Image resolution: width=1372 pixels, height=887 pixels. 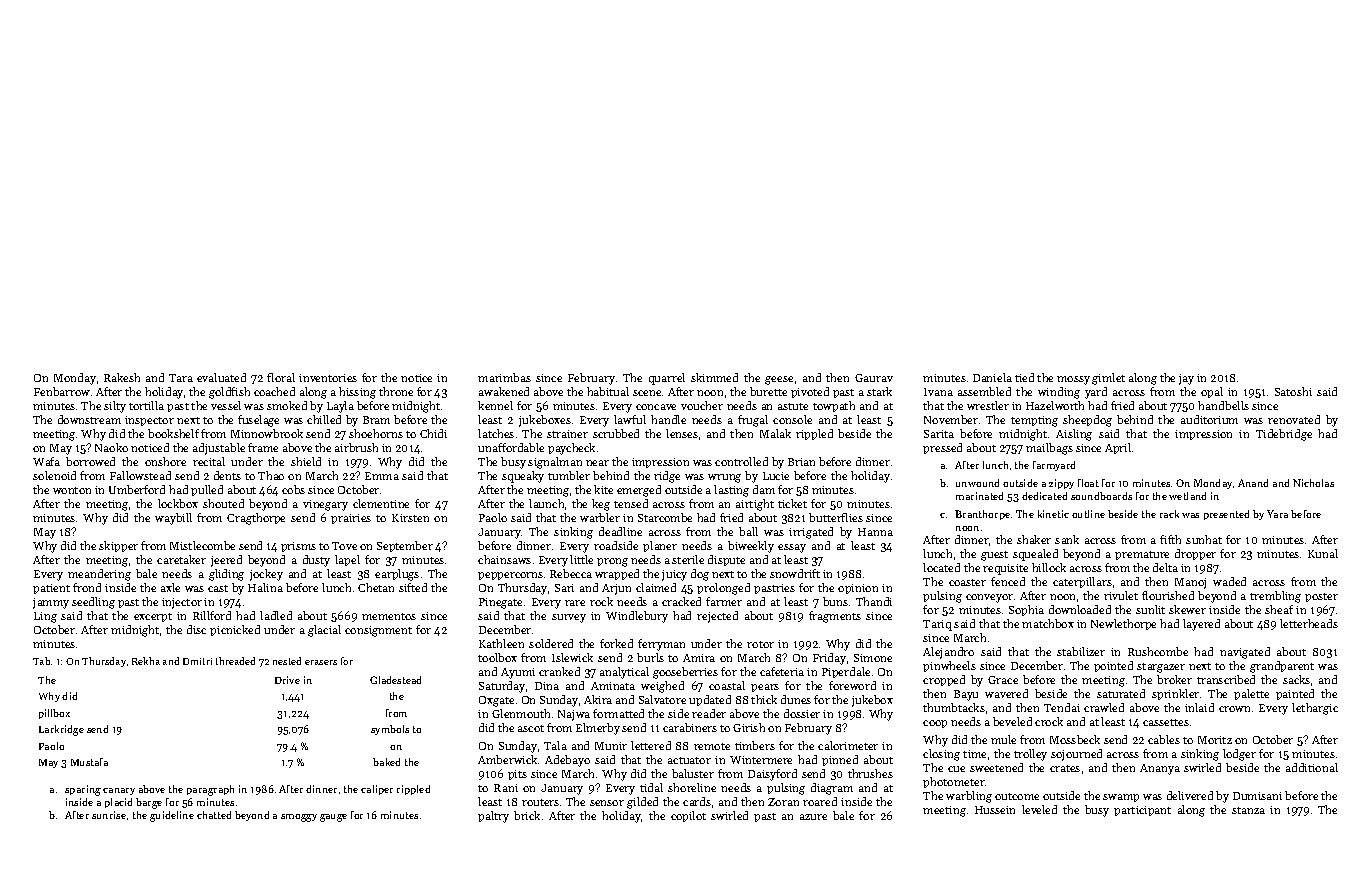 What do you see at coordinates (119, 791) in the page?
I see `canary` at bounding box center [119, 791].
